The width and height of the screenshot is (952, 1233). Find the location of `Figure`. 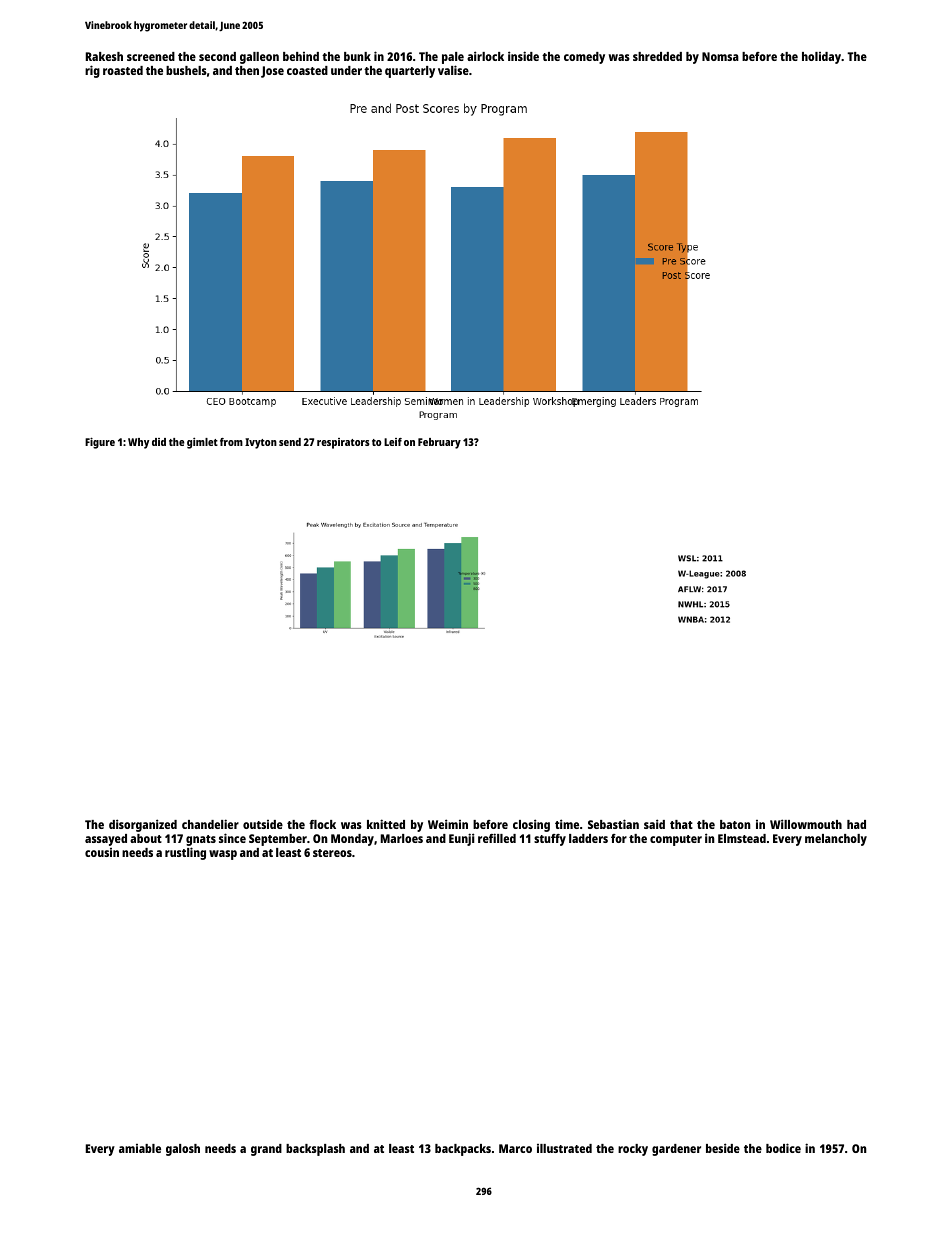

Figure is located at coordinates (100, 443).
